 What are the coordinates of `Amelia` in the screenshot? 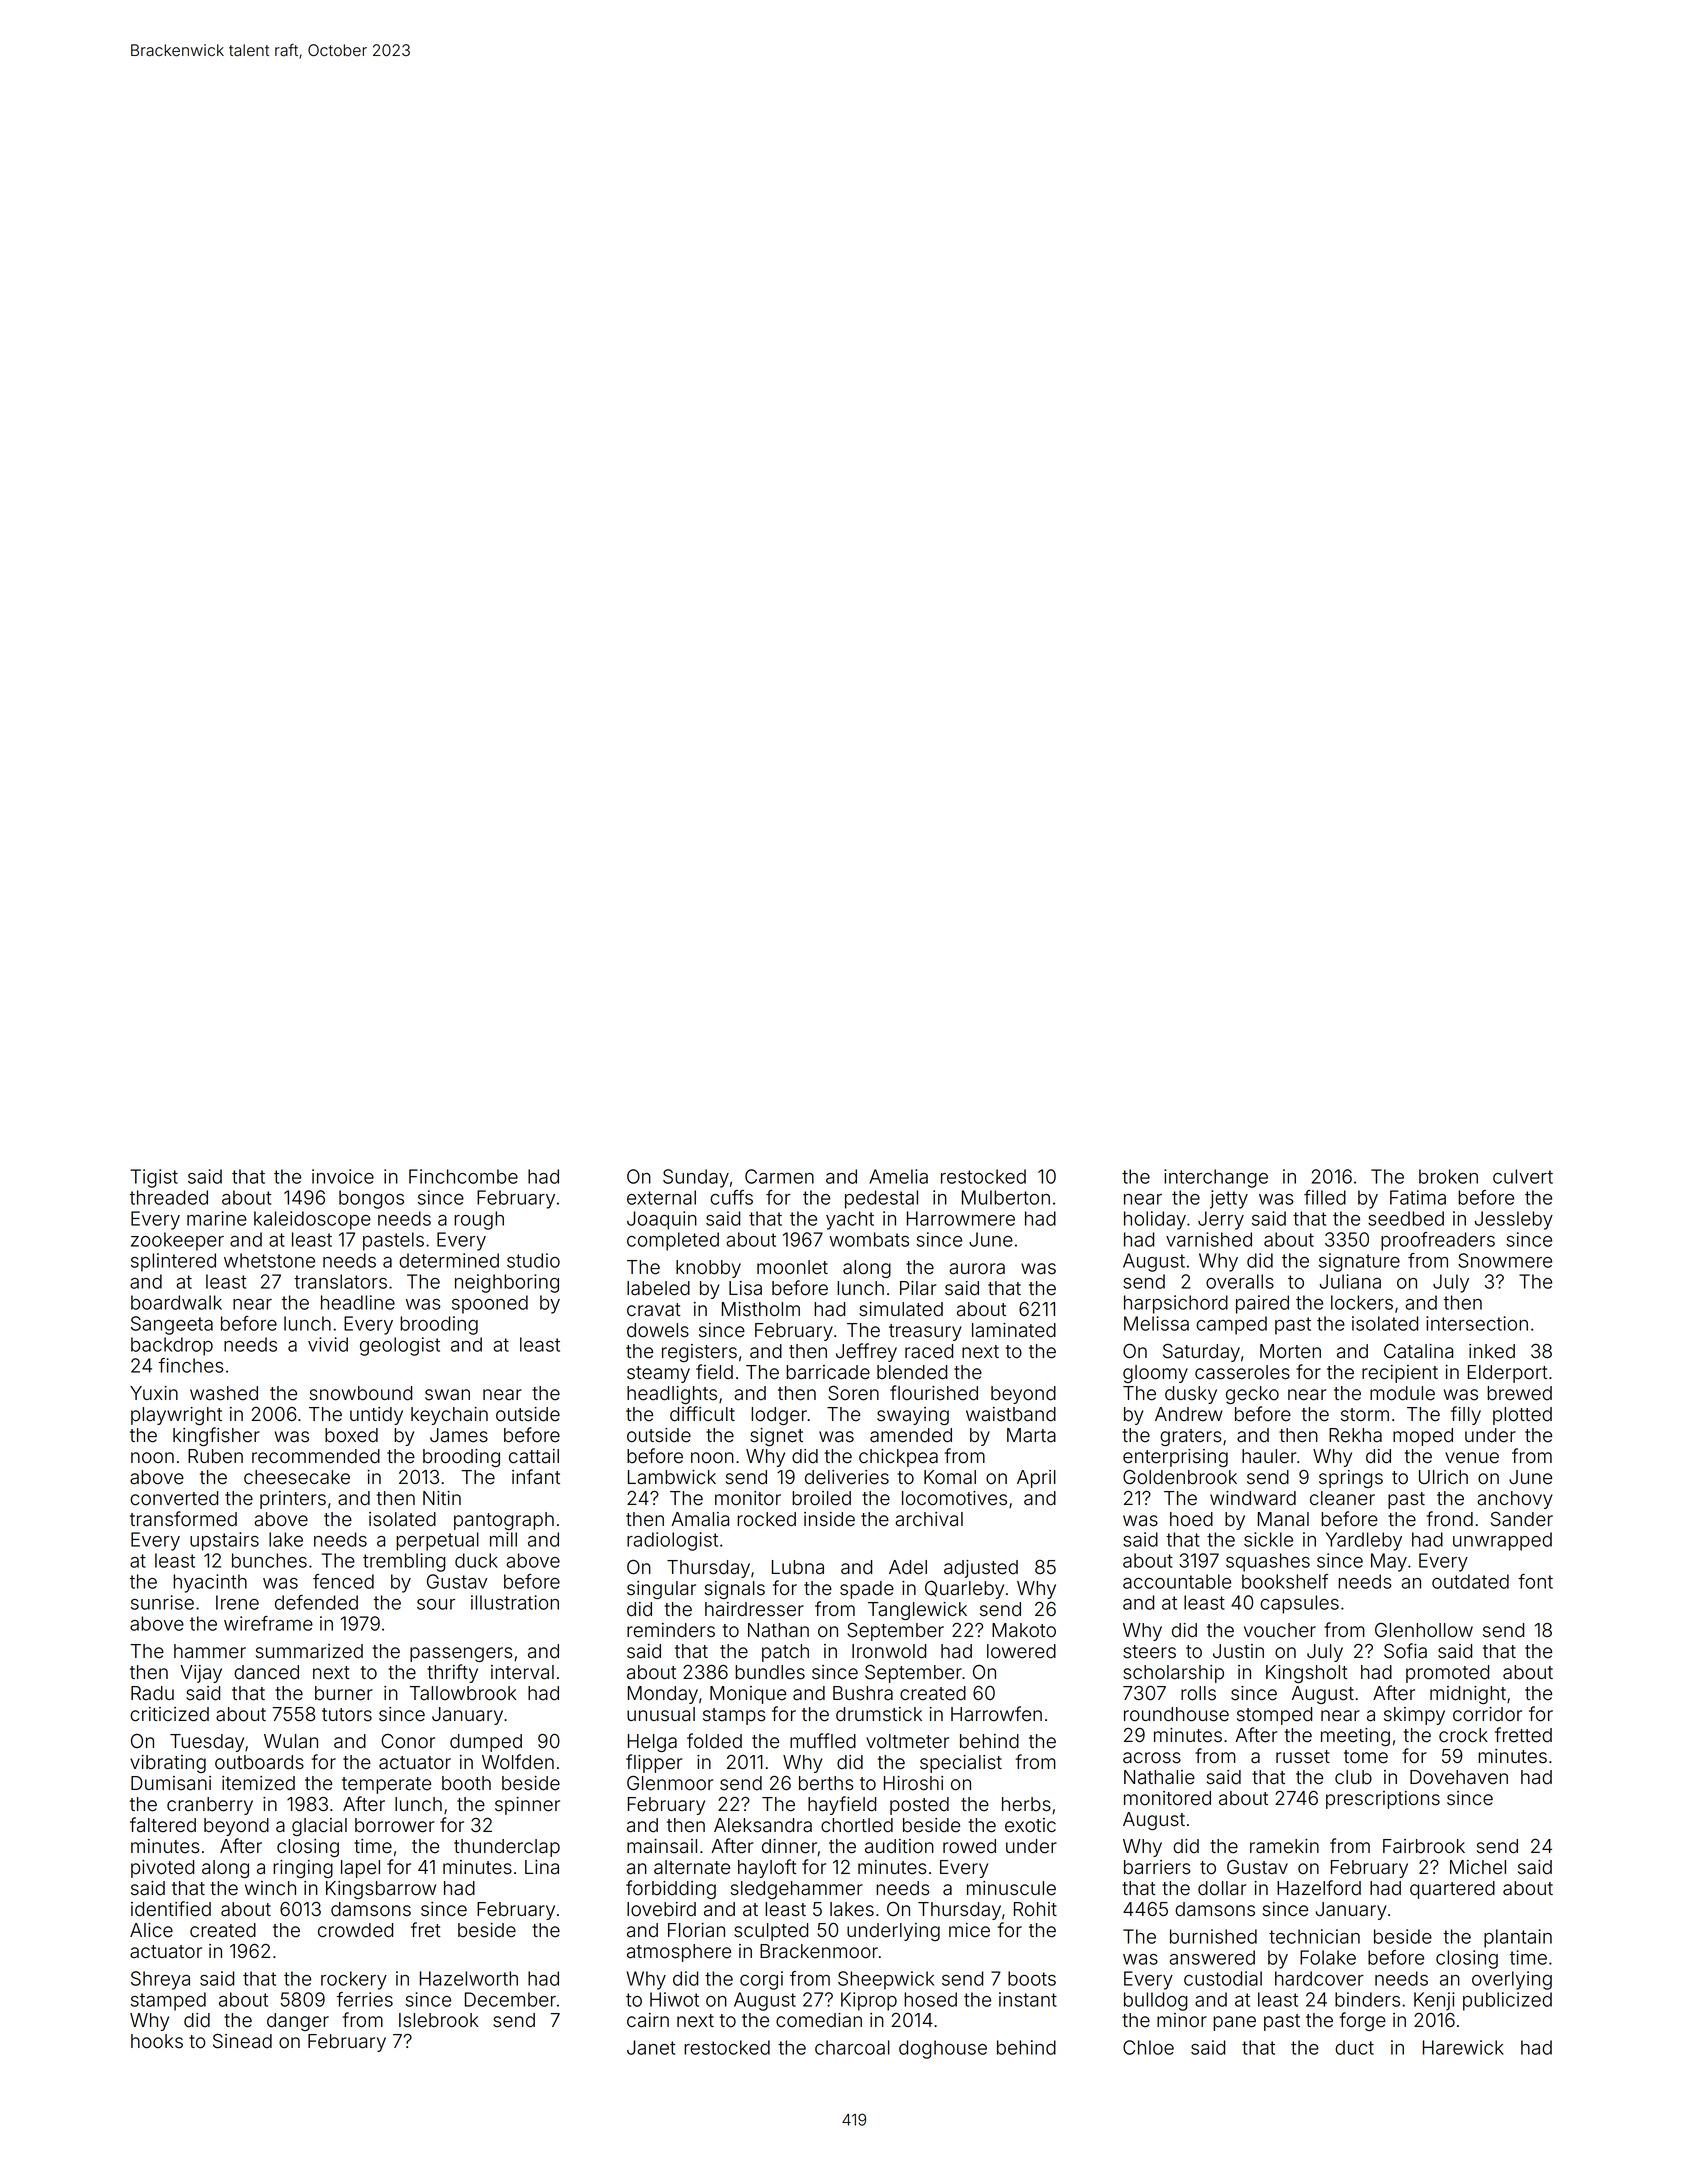 It's located at (898, 1176).
